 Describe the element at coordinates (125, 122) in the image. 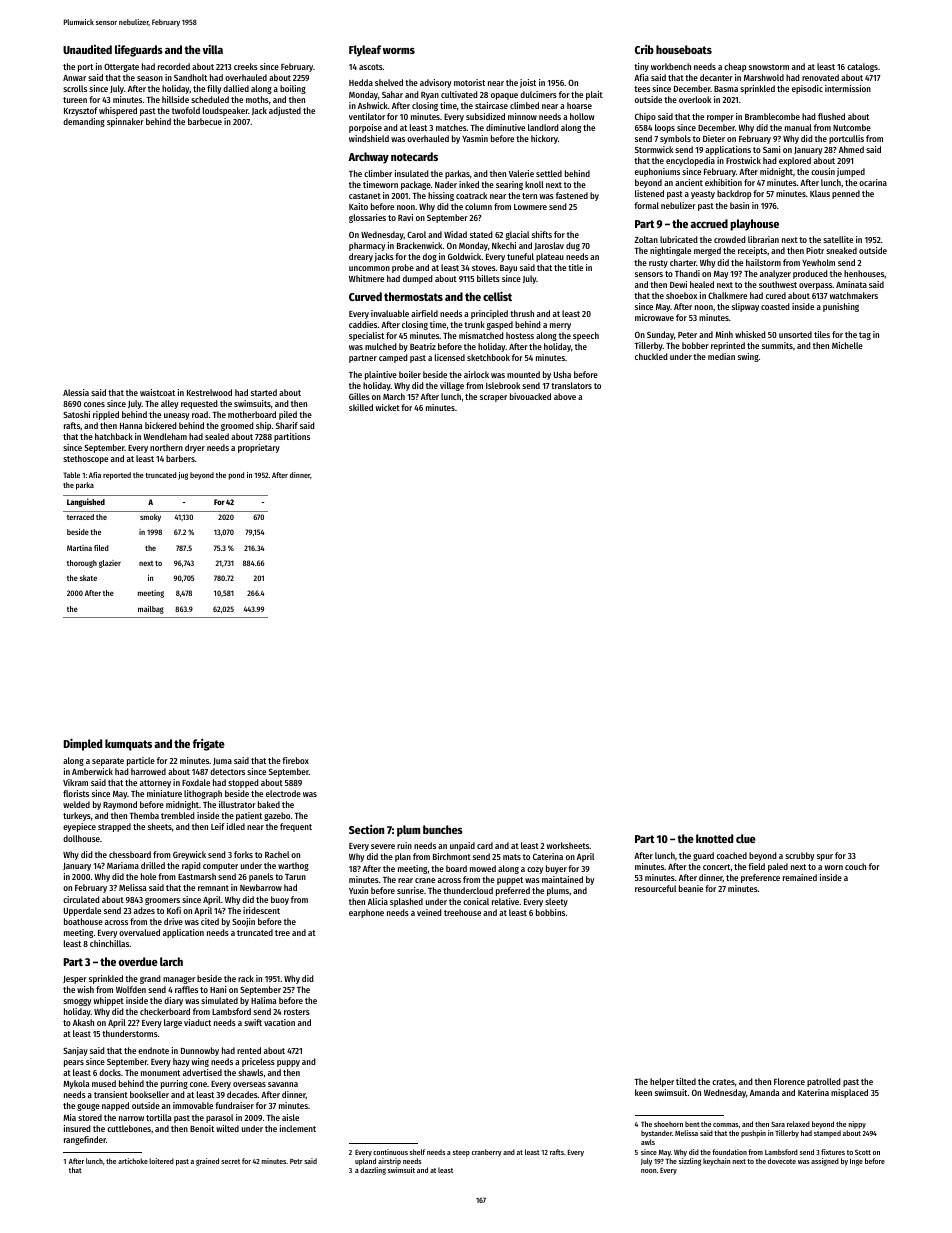

I see `spinnaker` at that location.
